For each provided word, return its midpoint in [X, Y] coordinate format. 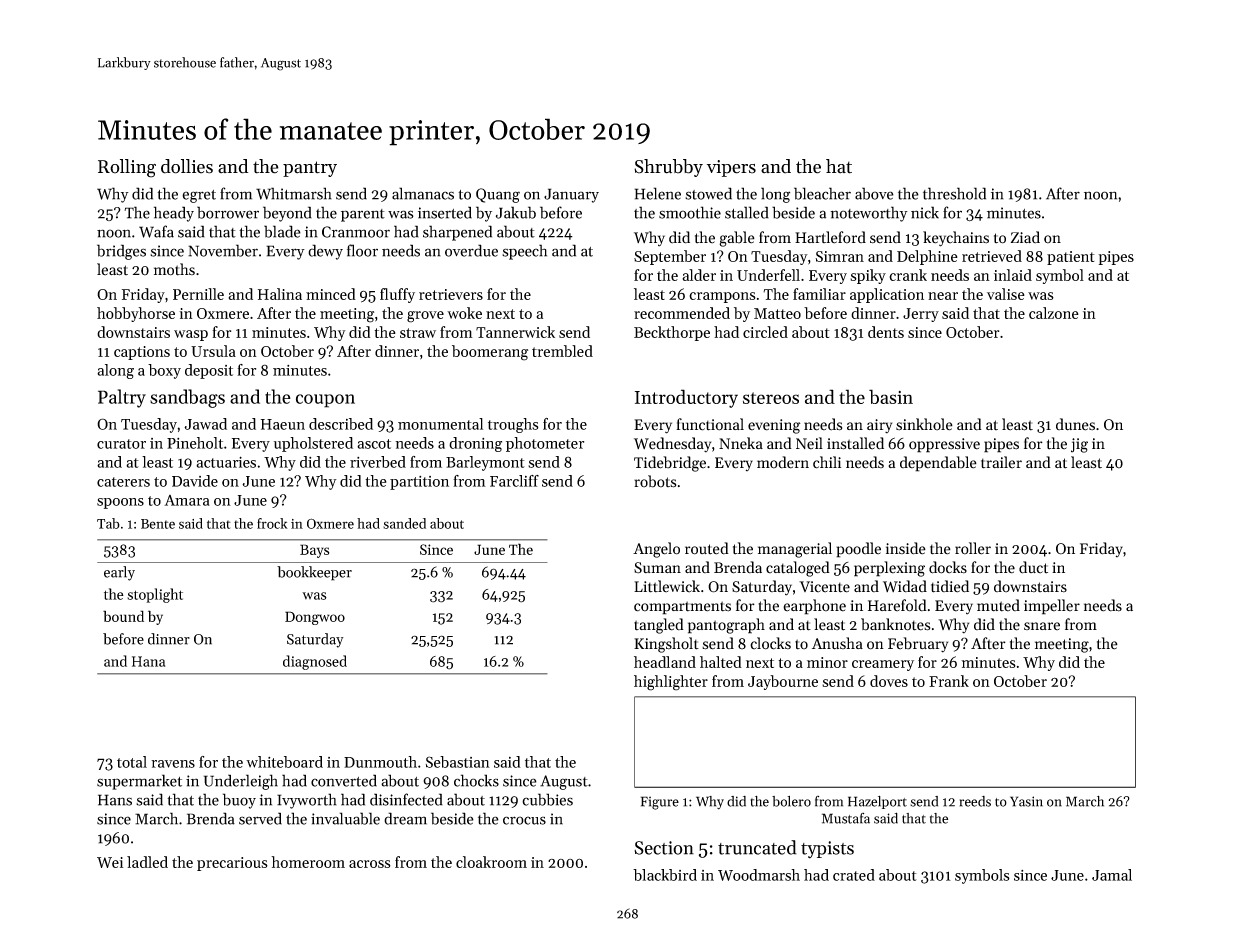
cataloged [798, 569]
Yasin [1026, 801]
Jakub [516, 212]
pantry [310, 169]
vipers [731, 168]
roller [973, 548]
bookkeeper [314, 573]
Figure [660, 803]
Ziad [1025, 237]
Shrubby [668, 168]
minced [331, 294]
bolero [791, 801]
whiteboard [284, 762]
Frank [949, 681]
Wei [110, 862]
